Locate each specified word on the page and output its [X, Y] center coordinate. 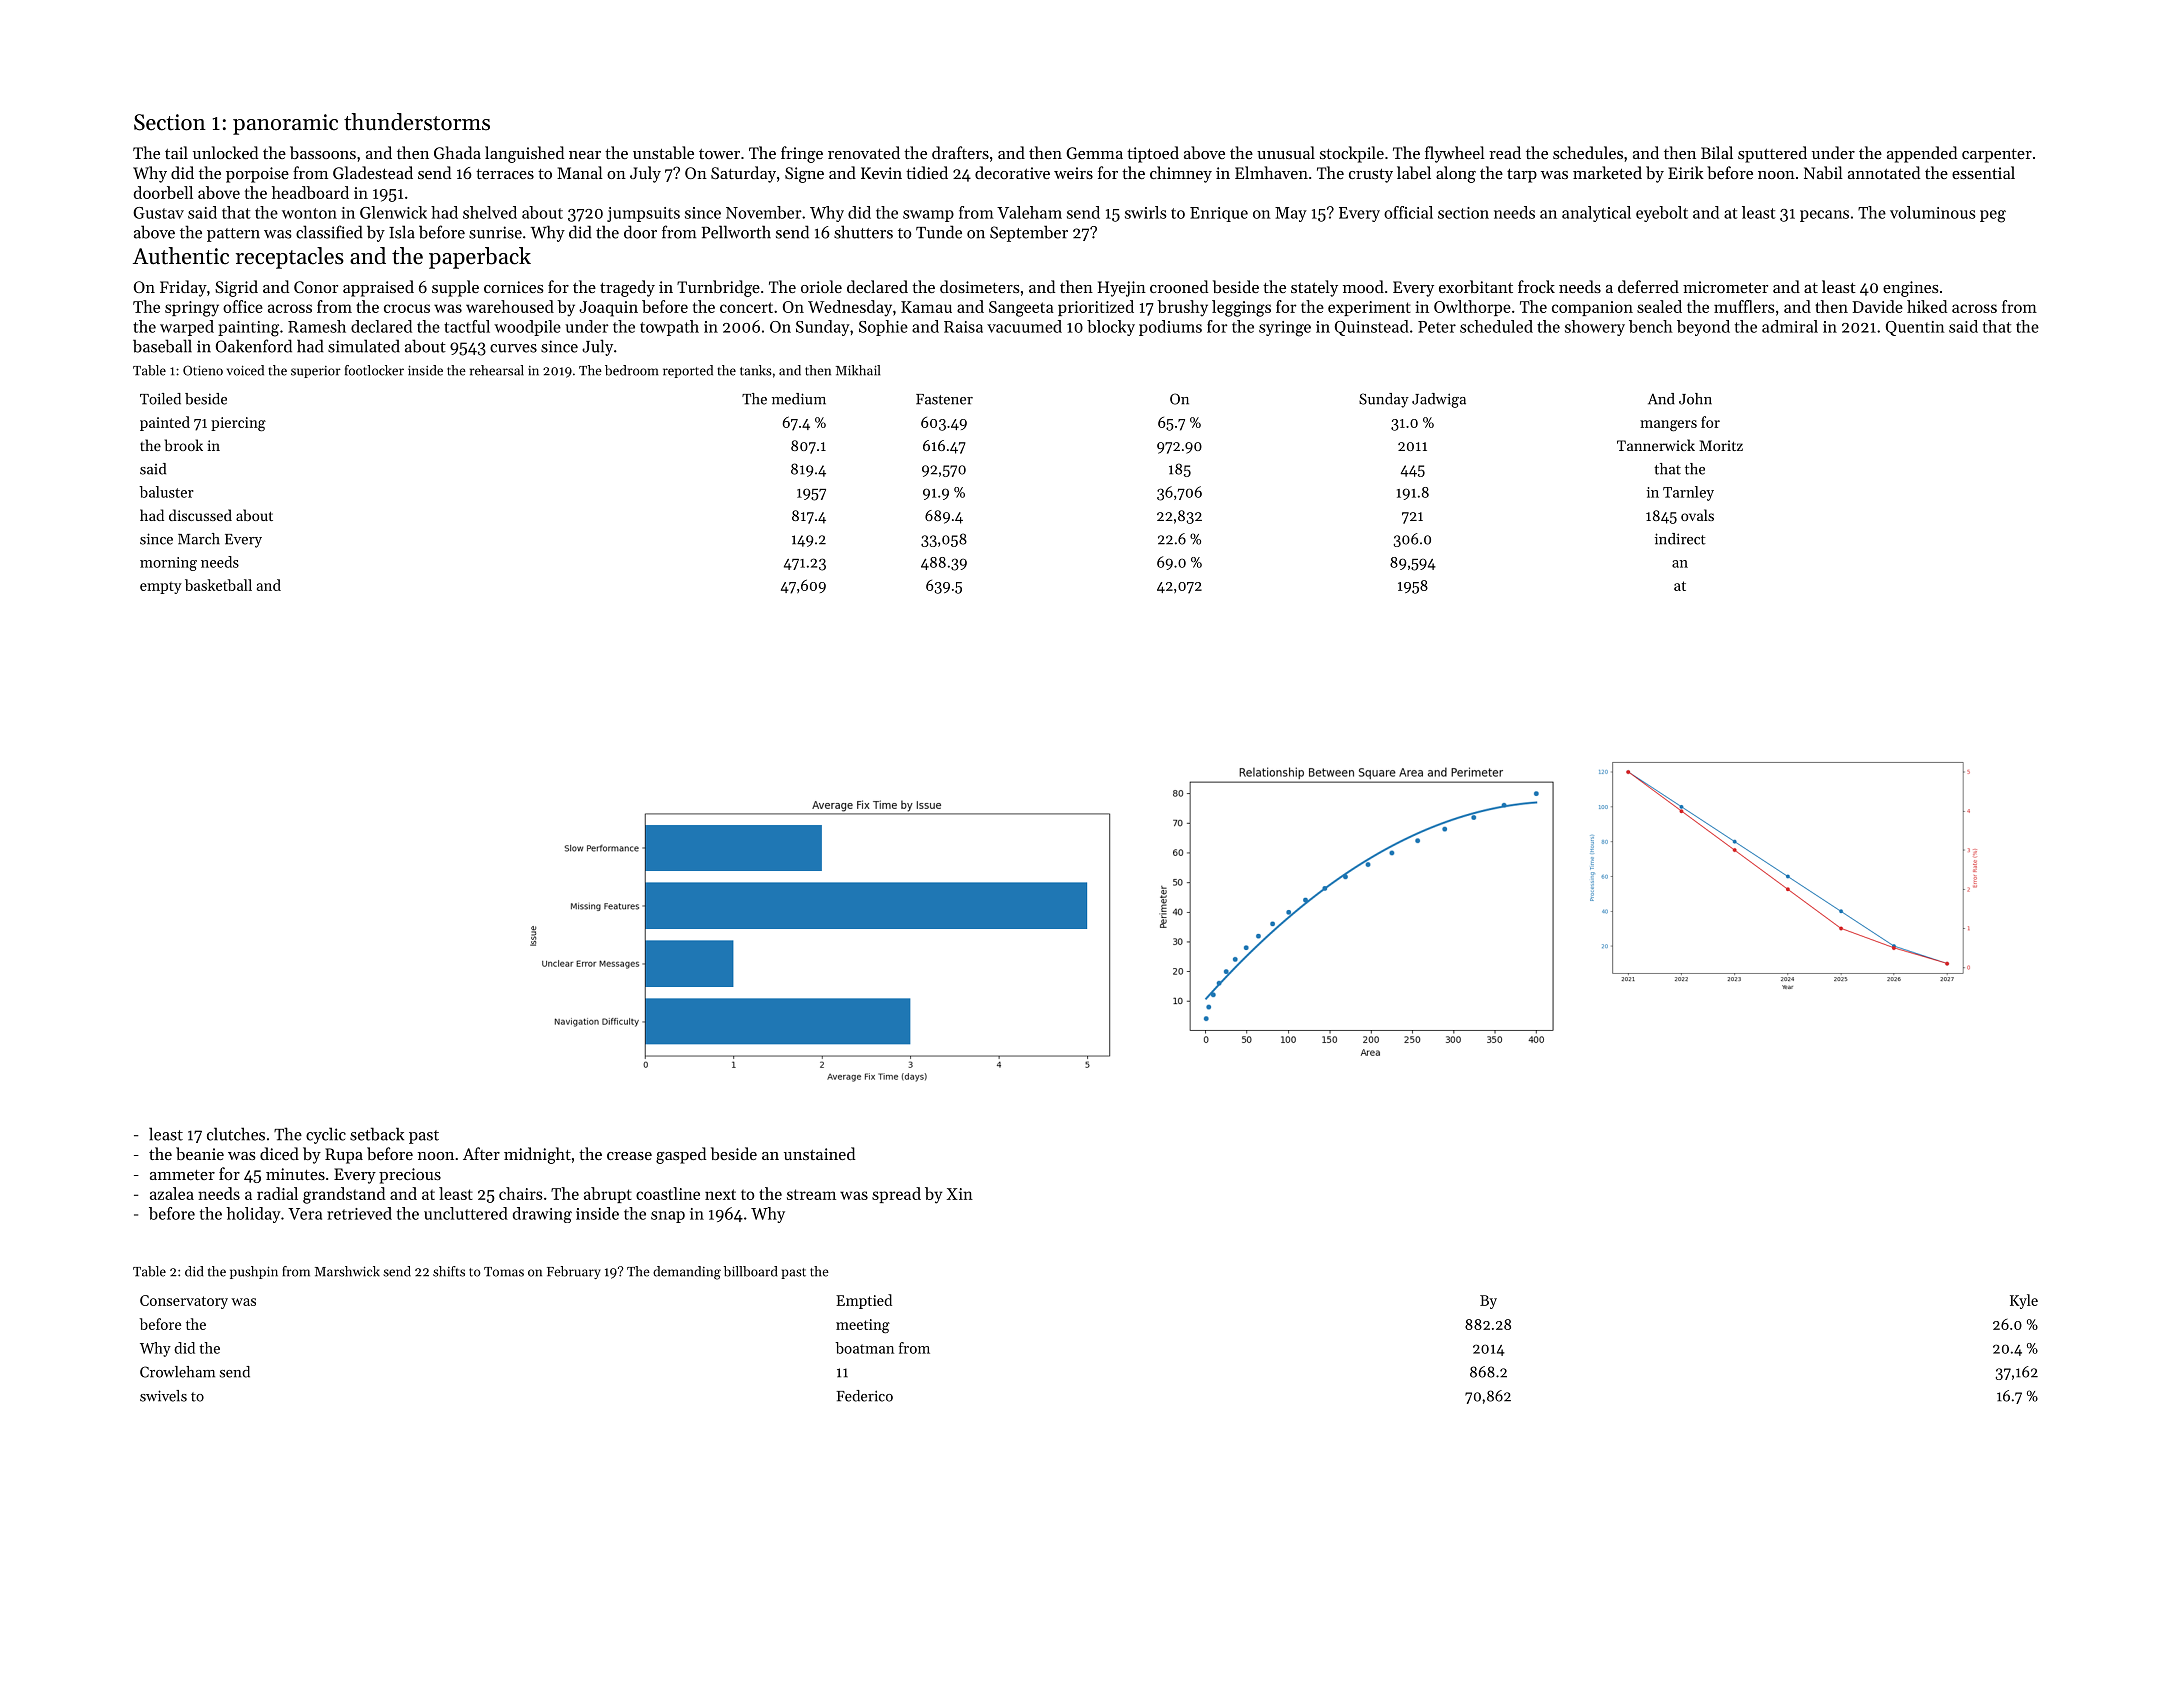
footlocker [374, 370]
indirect [1680, 539]
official [1408, 212]
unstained [819, 1153]
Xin [960, 1194]
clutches [236, 1134]
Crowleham [177, 1372]
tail [176, 152]
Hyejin [1122, 289]
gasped [681, 1155]
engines [1911, 289]
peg [1993, 216]
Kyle [2024, 1301]
